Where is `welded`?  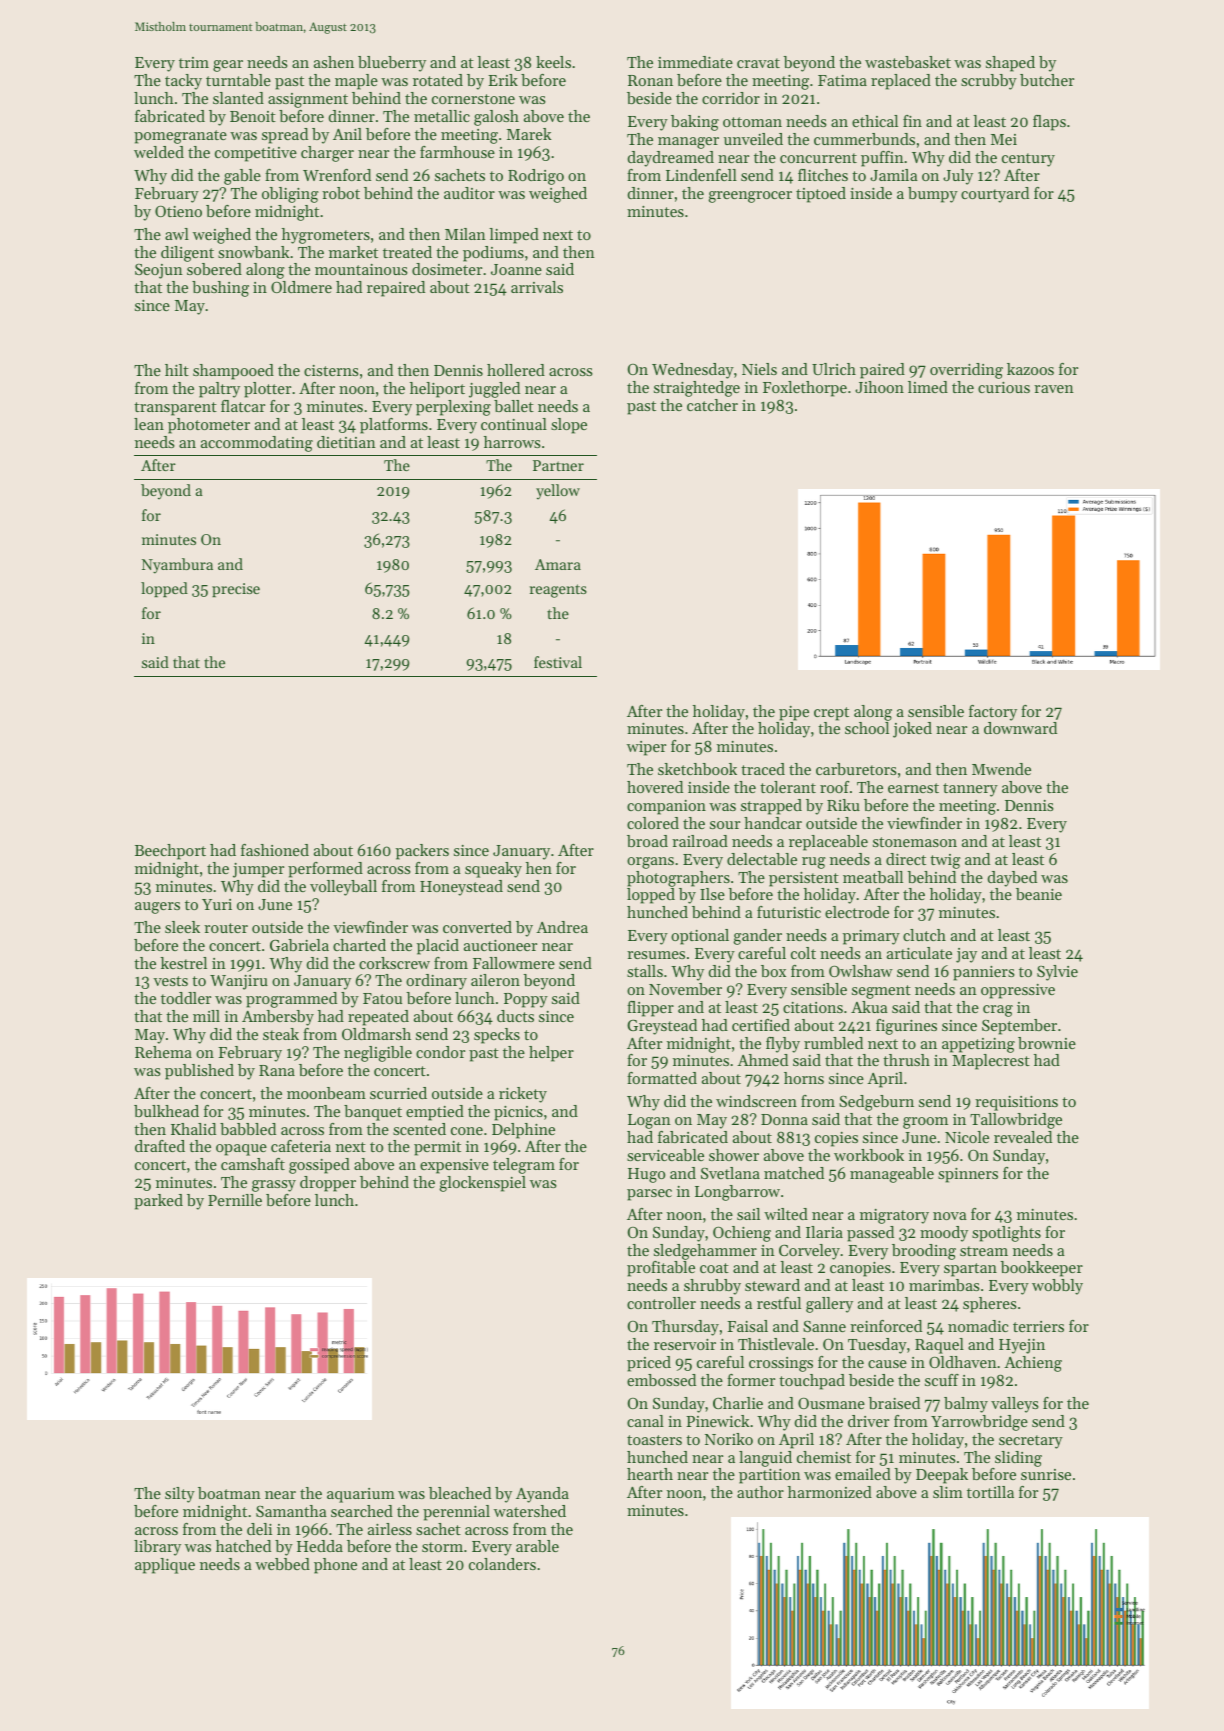
welded is located at coordinates (159, 152).
